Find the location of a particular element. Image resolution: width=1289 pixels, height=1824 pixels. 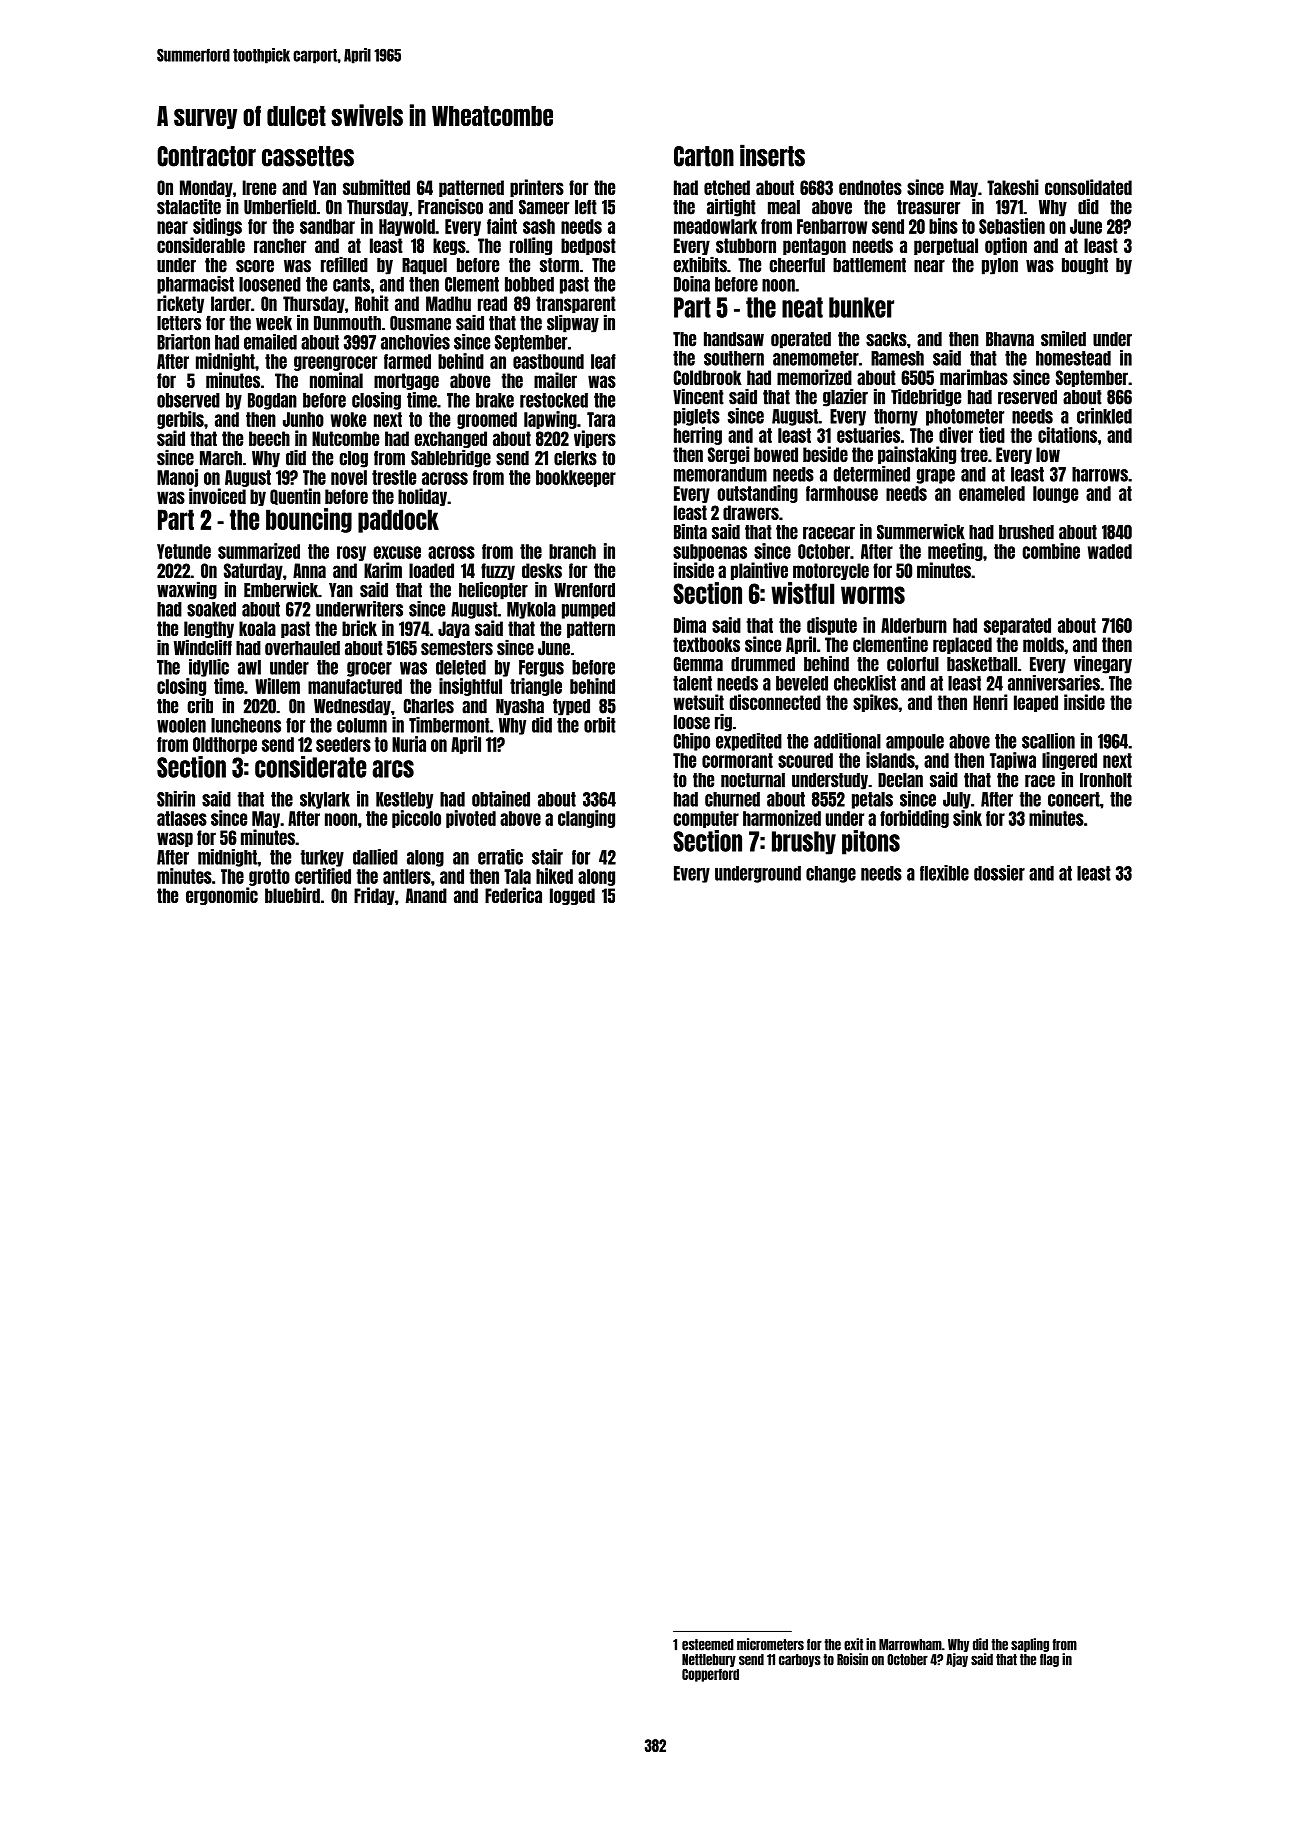

dossier is located at coordinates (999, 873).
